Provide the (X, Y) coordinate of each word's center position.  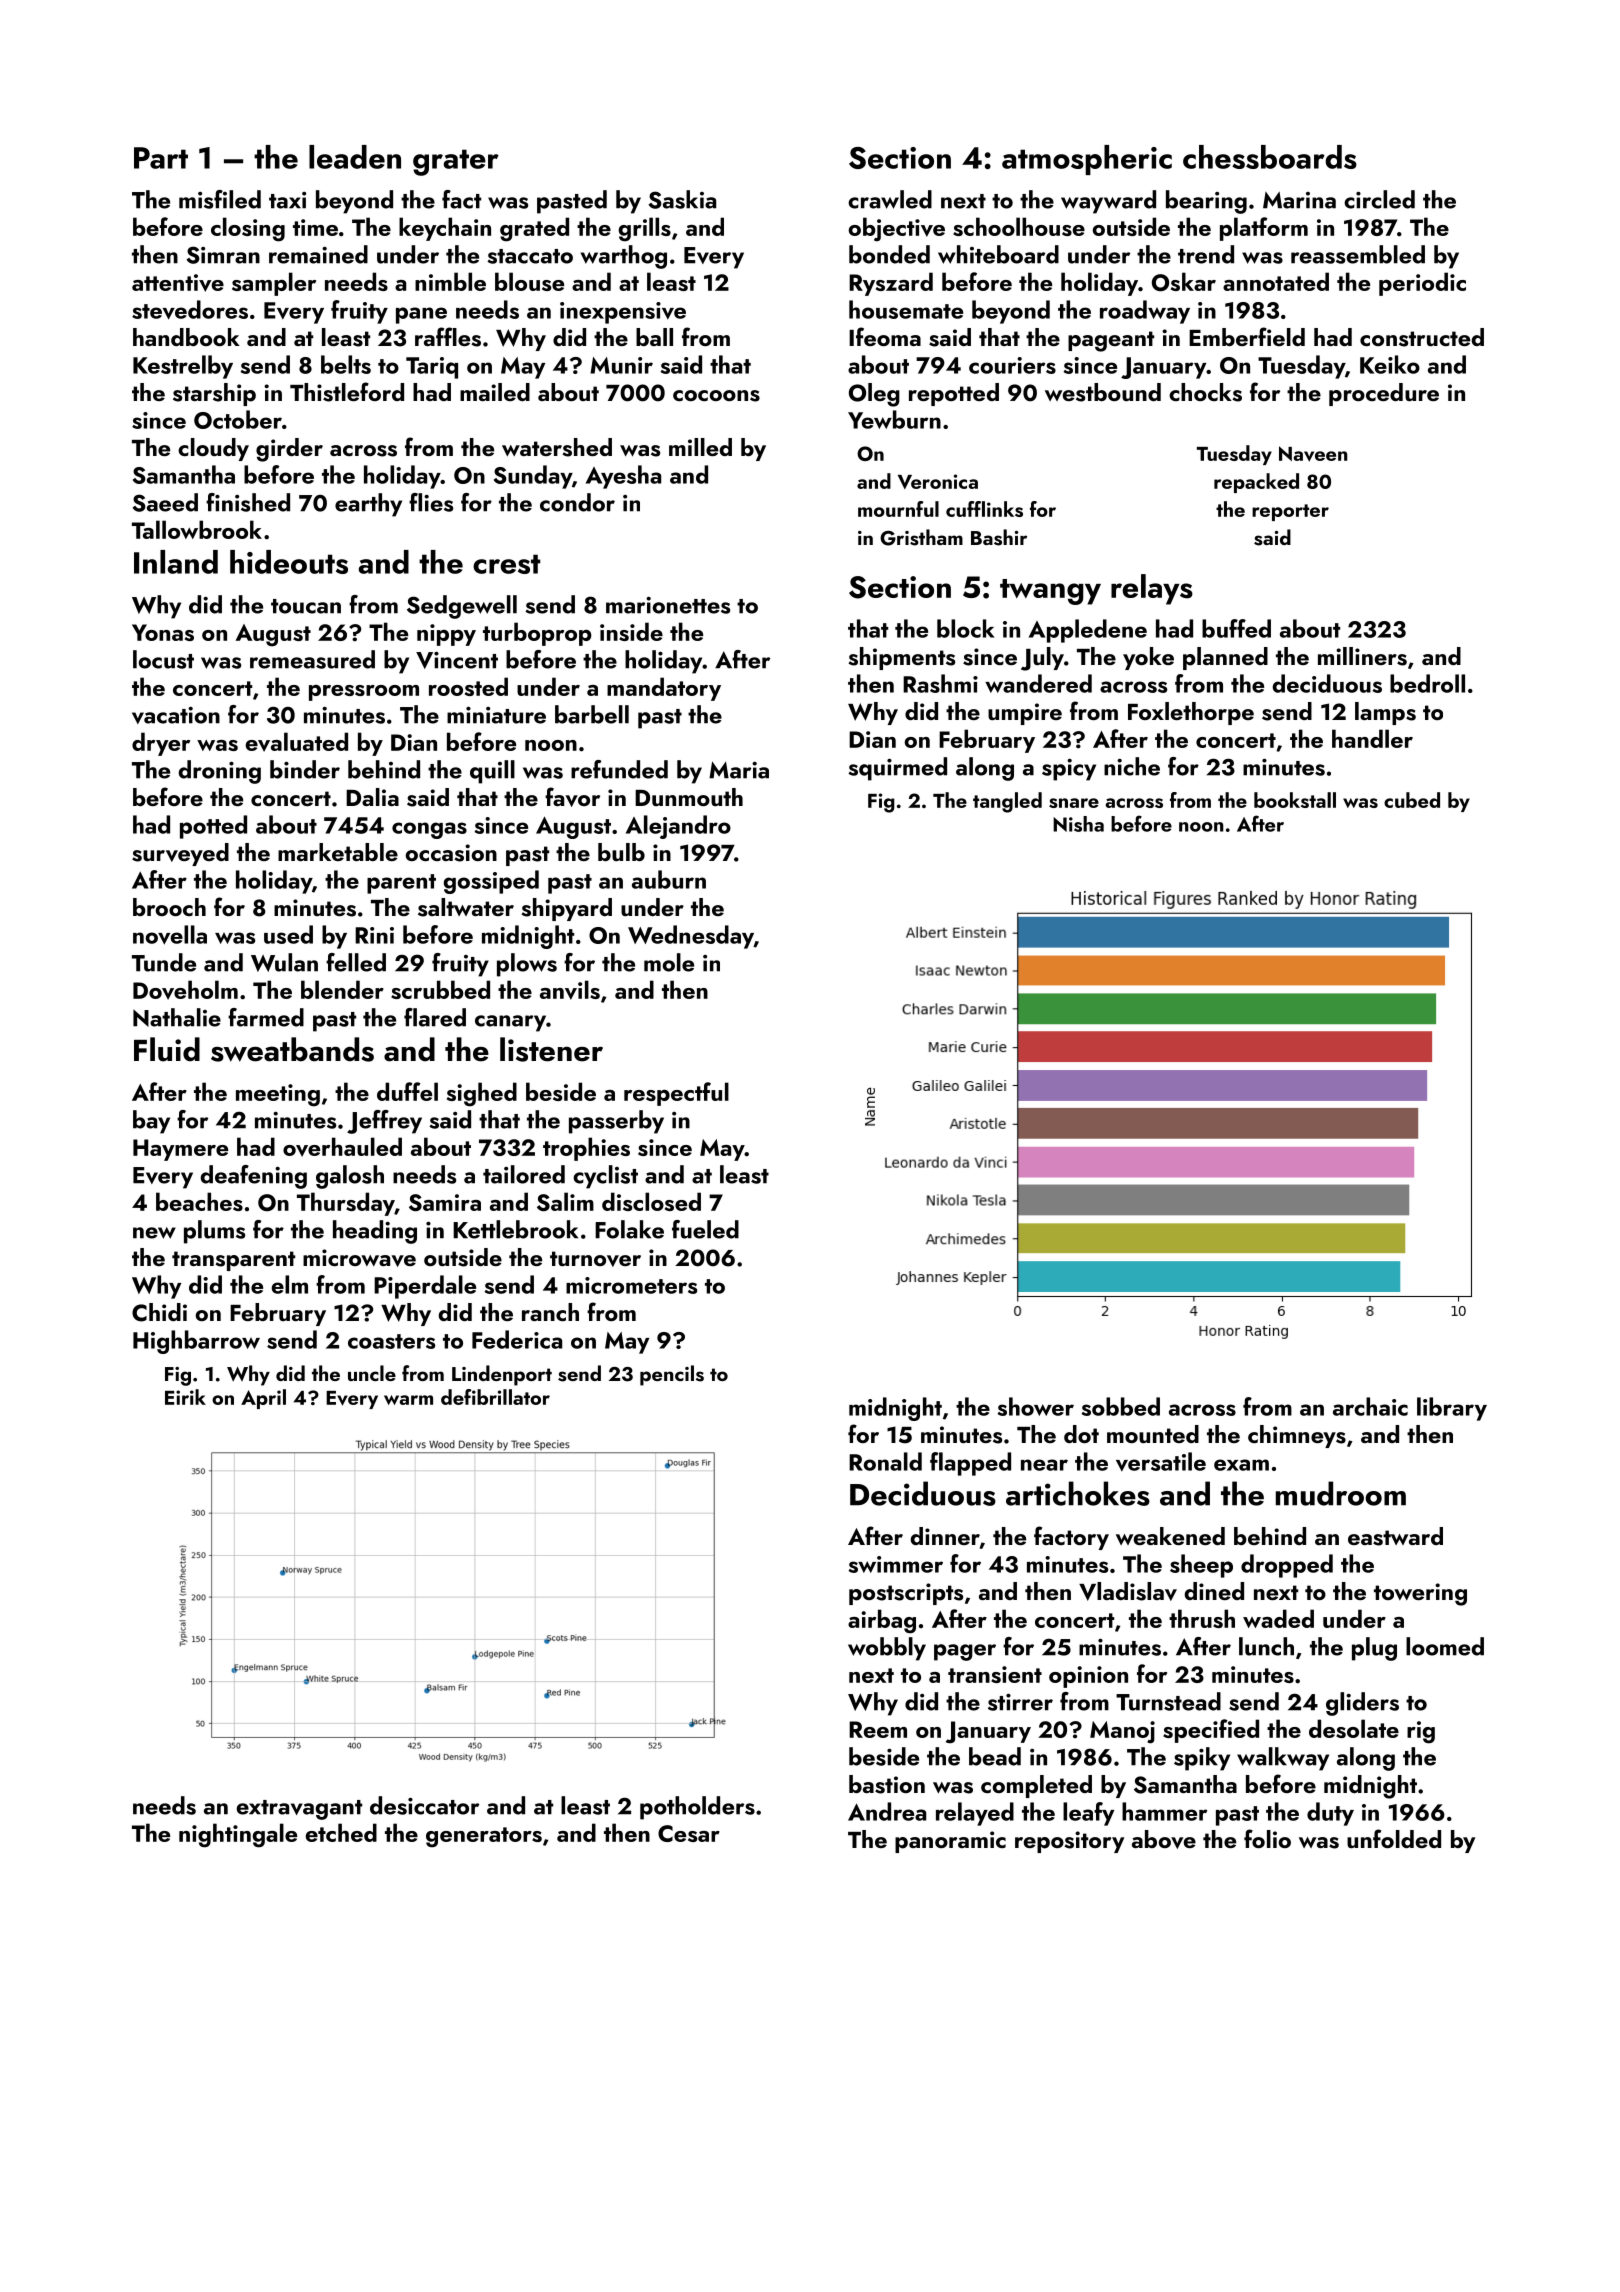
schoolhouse (1019, 226)
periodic (1422, 284)
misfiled (220, 199)
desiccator (424, 1805)
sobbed (1121, 1406)
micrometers (631, 1285)
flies (431, 502)
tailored (524, 1174)
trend (1206, 254)
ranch (550, 1312)
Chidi (159, 1312)
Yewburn (894, 419)
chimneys (1297, 1436)
